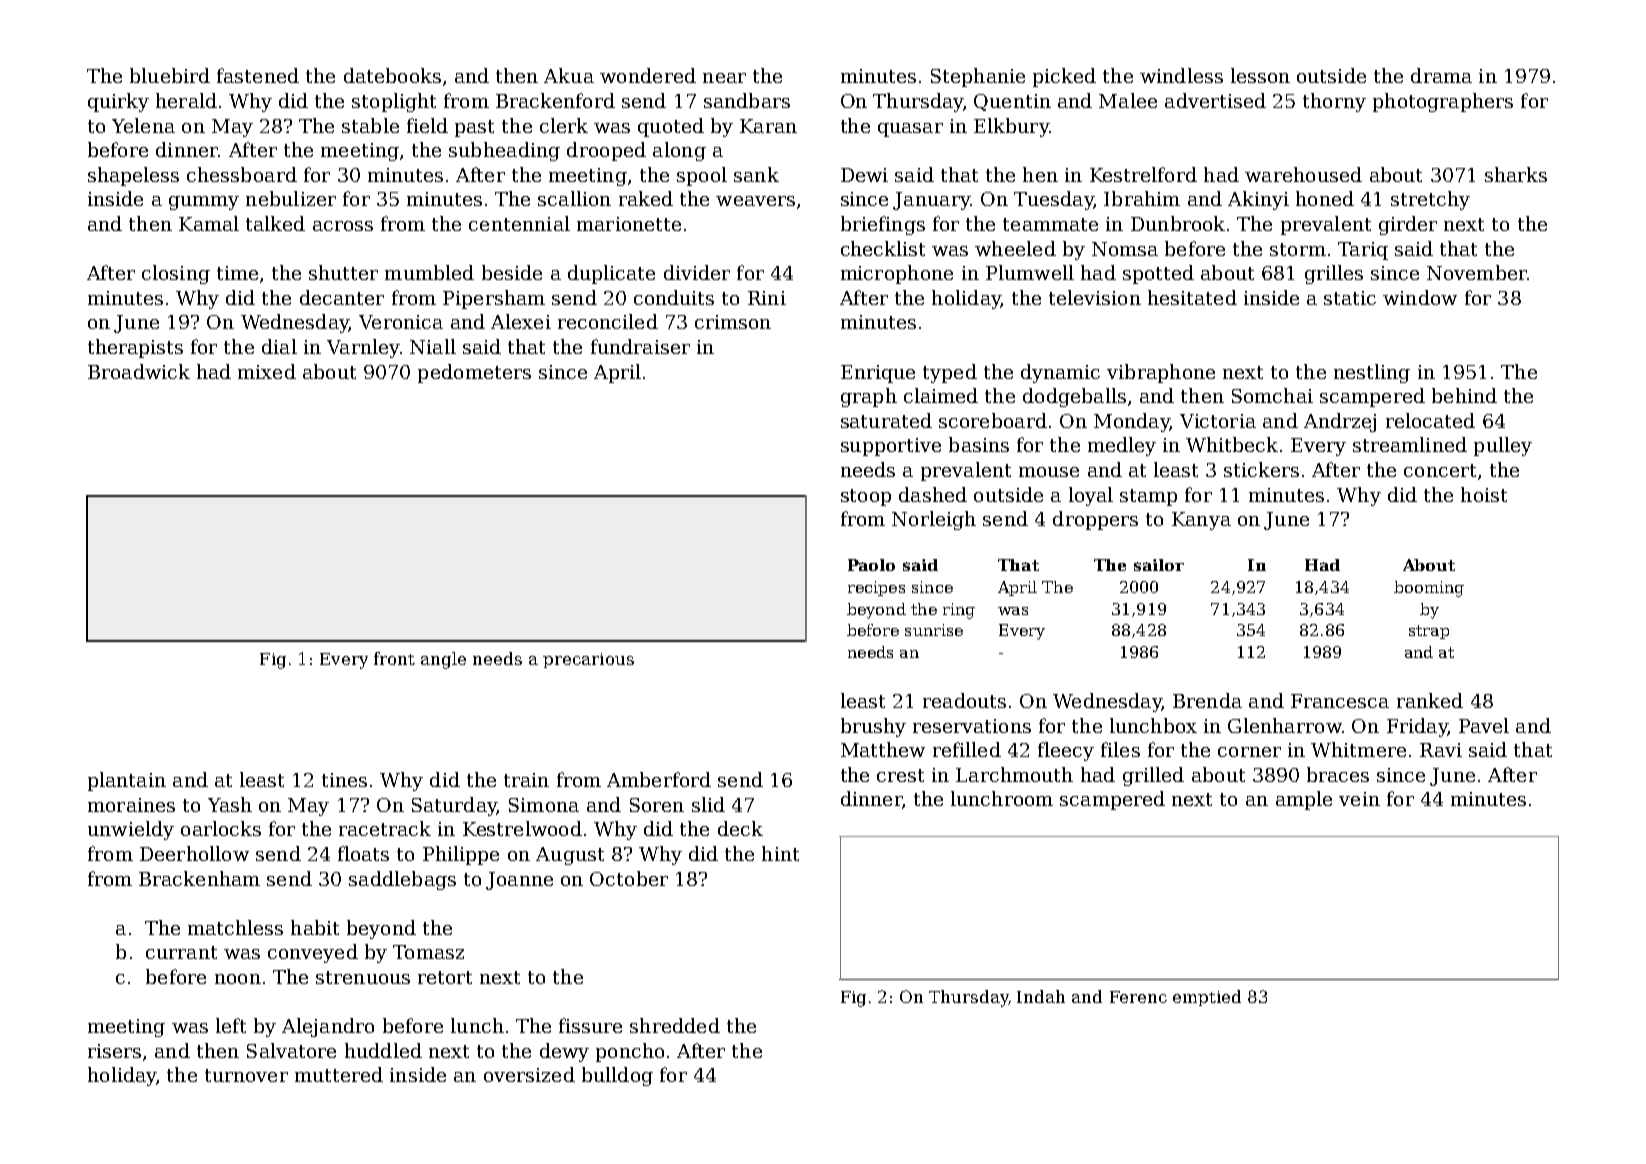  What do you see at coordinates (209, 223) in the screenshot?
I see `Kamal` at bounding box center [209, 223].
